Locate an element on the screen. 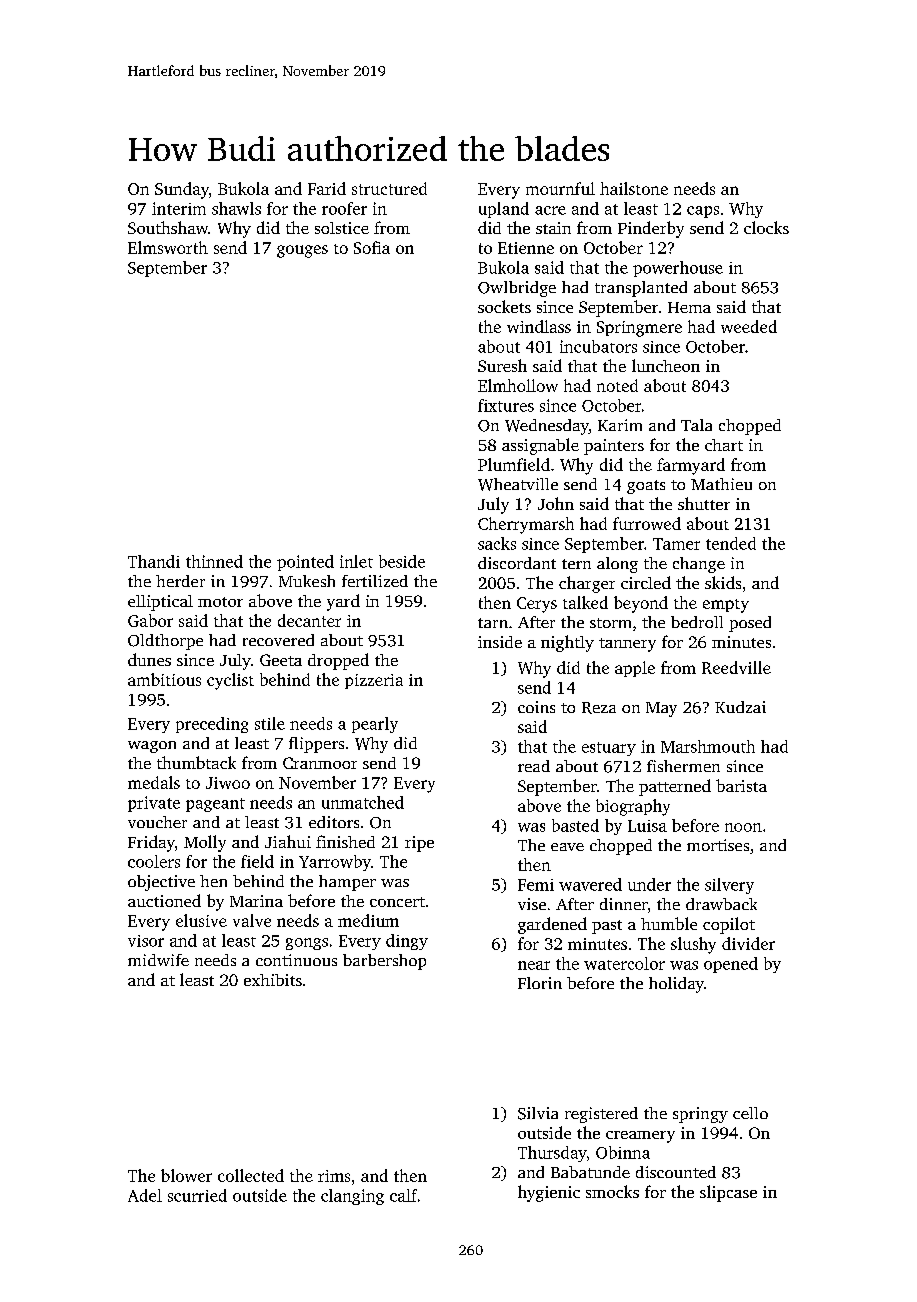  discordant is located at coordinates (517, 563).
